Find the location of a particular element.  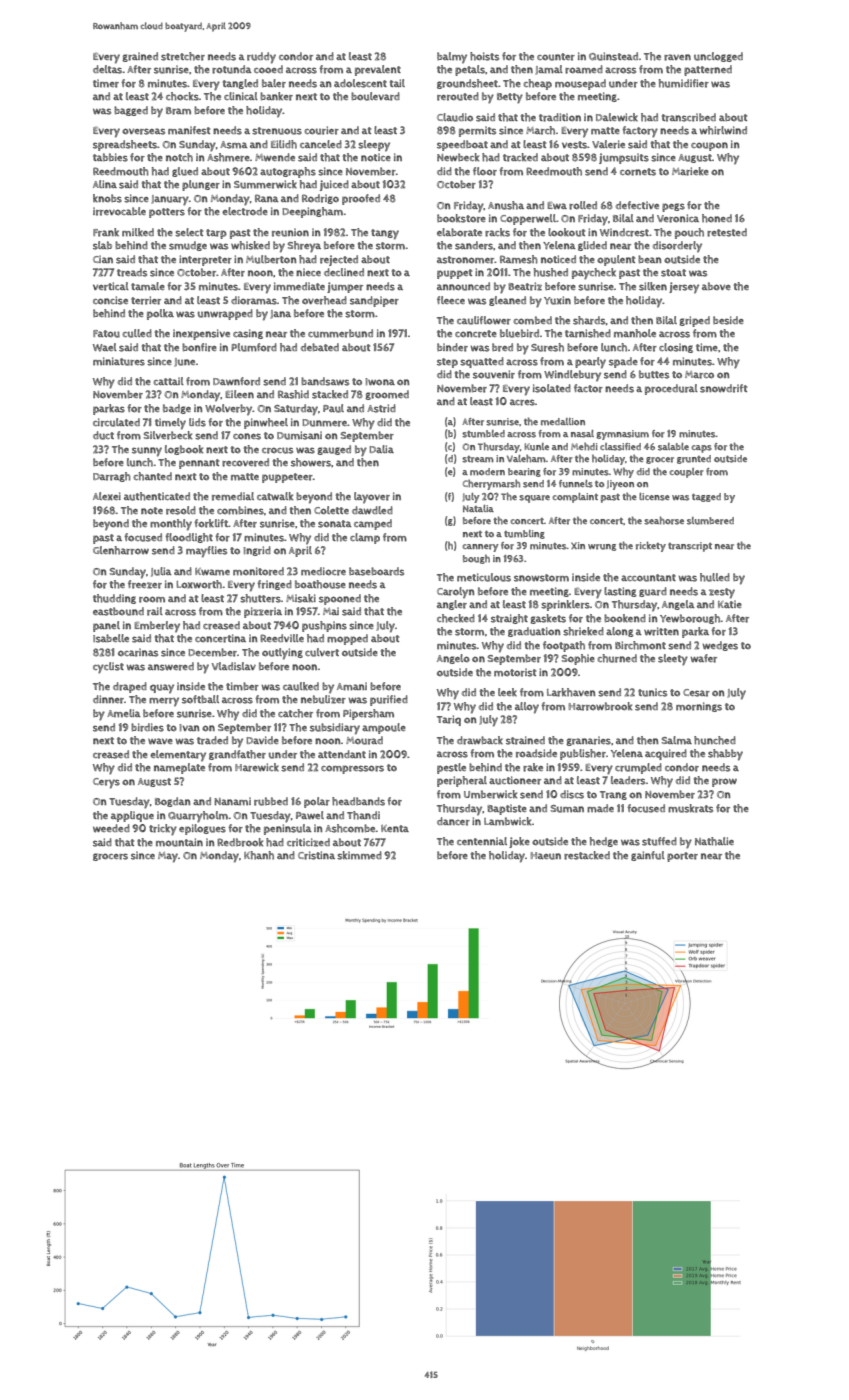

unclogged is located at coordinates (718, 57).
